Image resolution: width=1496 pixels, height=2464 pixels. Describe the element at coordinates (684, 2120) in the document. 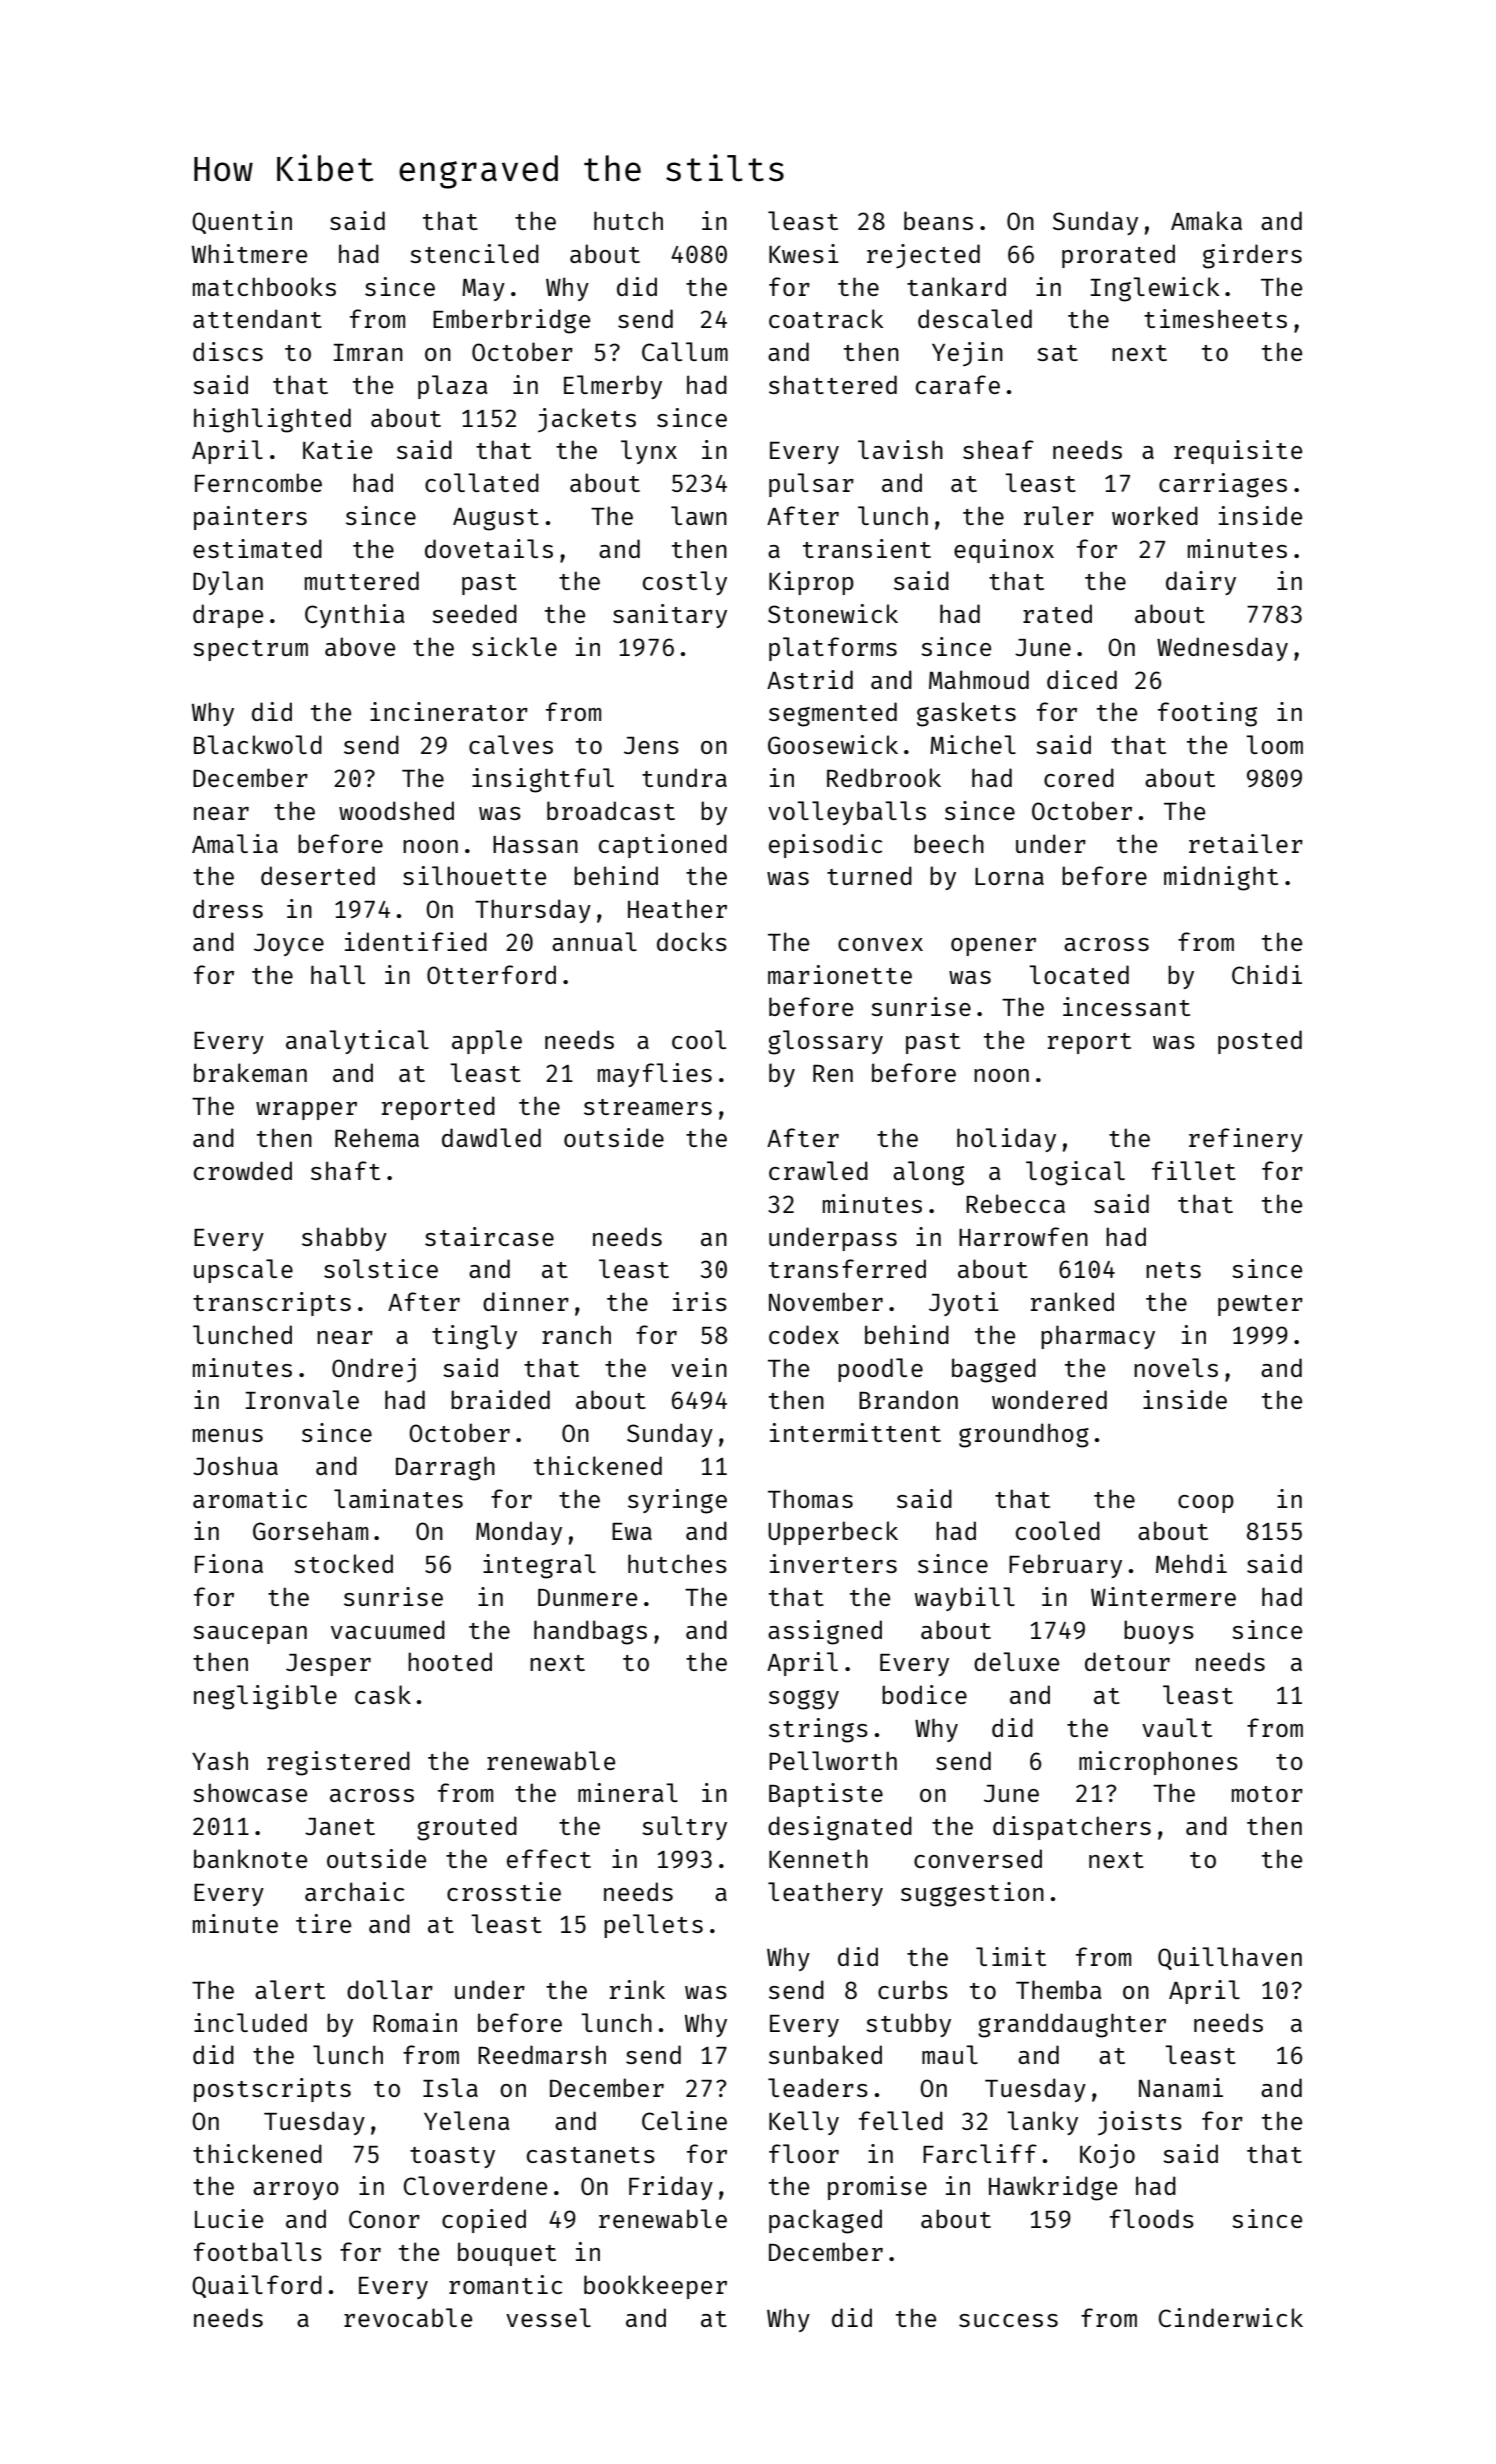

I see `Celine` at that location.
